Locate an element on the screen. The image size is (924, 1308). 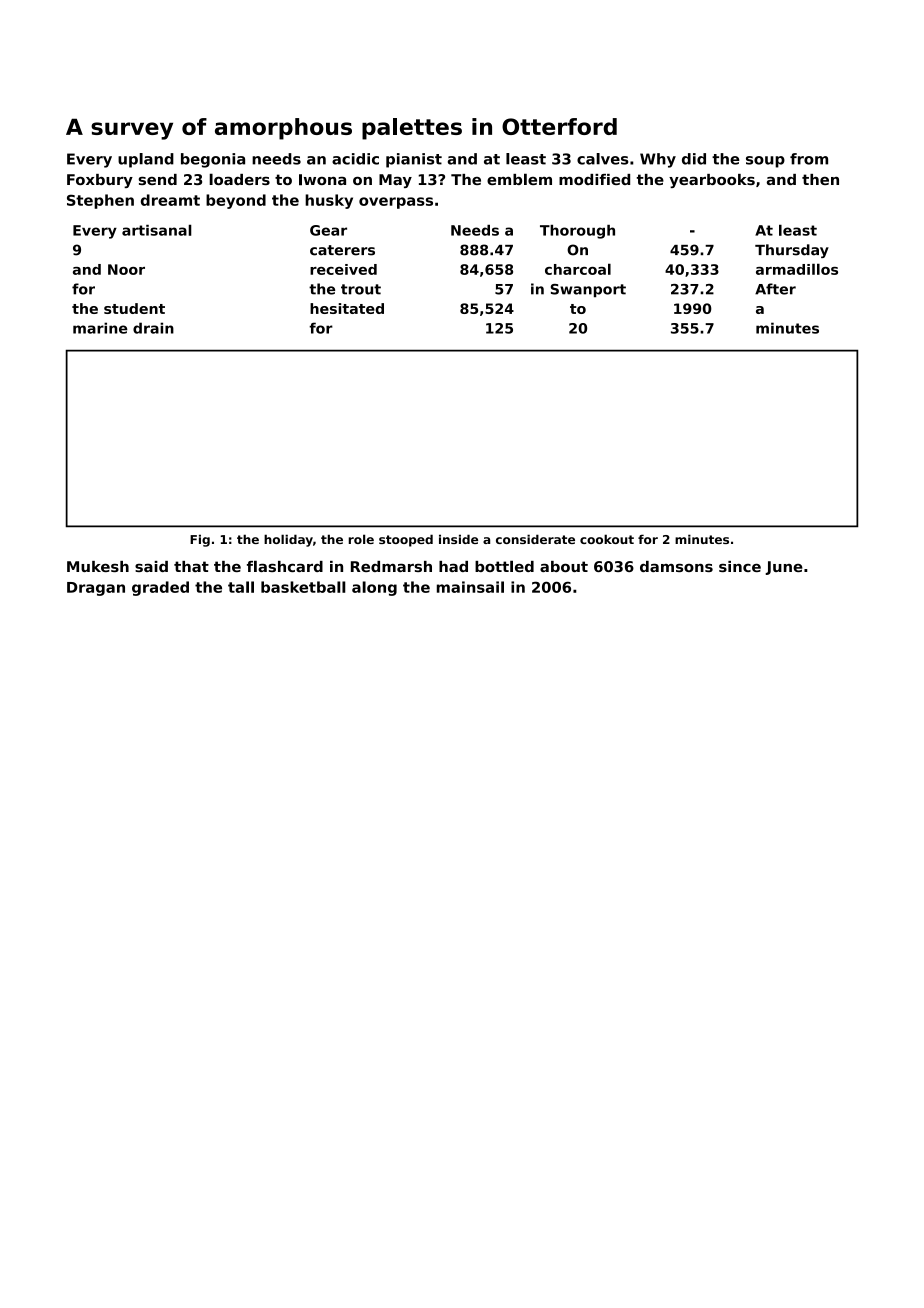
acidic is located at coordinates (355, 159).
